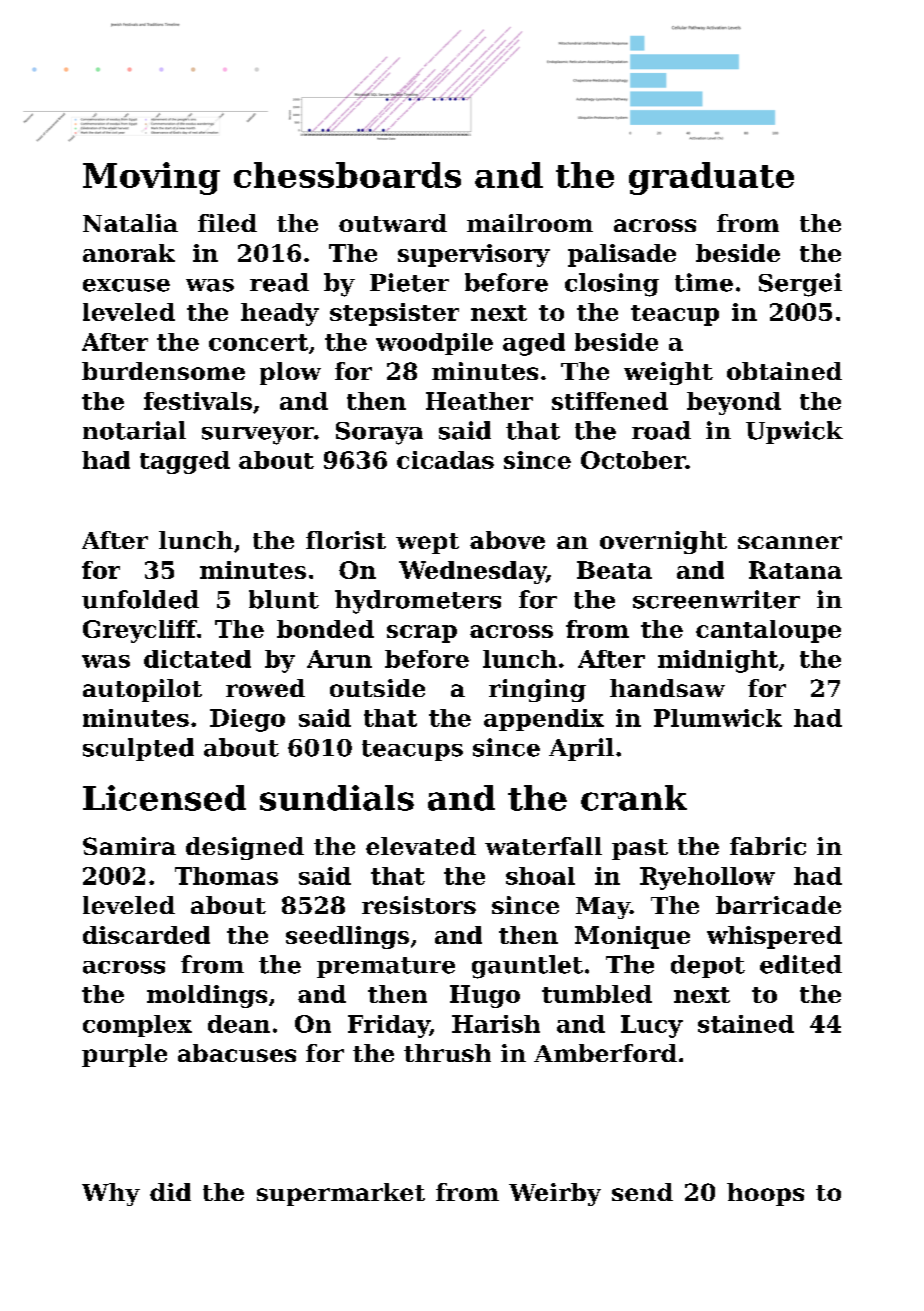  What do you see at coordinates (800, 285) in the image?
I see `Sergei` at bounding box center [800, 285].
